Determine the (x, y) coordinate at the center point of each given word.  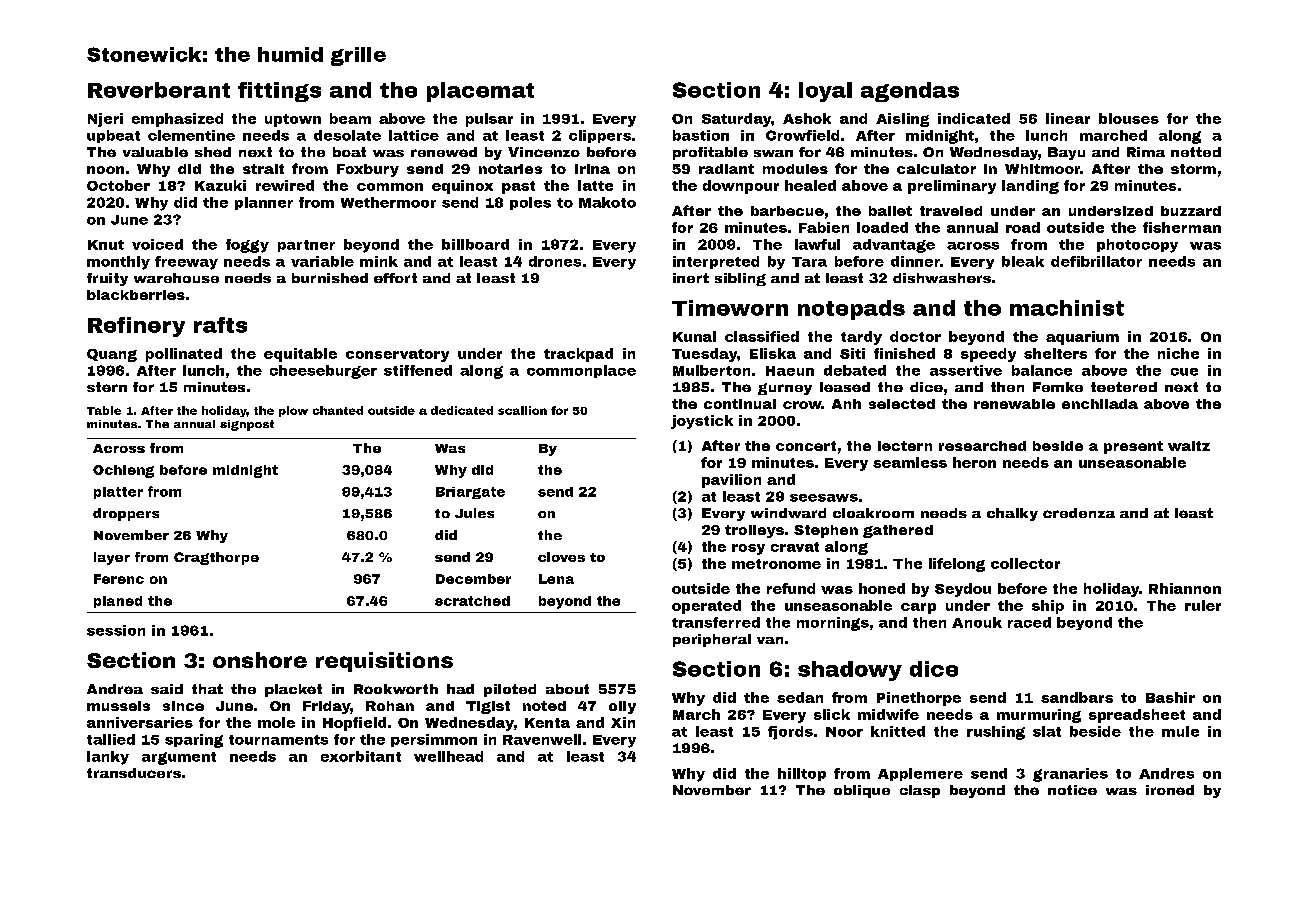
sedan (800, 697)
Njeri (105, 120)
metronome (776, 564)
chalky (1012, 514)
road (1023, 227)
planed (118, 602)
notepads (851, 310)
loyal (825, 92)
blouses (1129, 118)
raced (1029, 622)
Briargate (470, 493)
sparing (194, 741)
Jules (474, 513)
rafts (220, 325)
